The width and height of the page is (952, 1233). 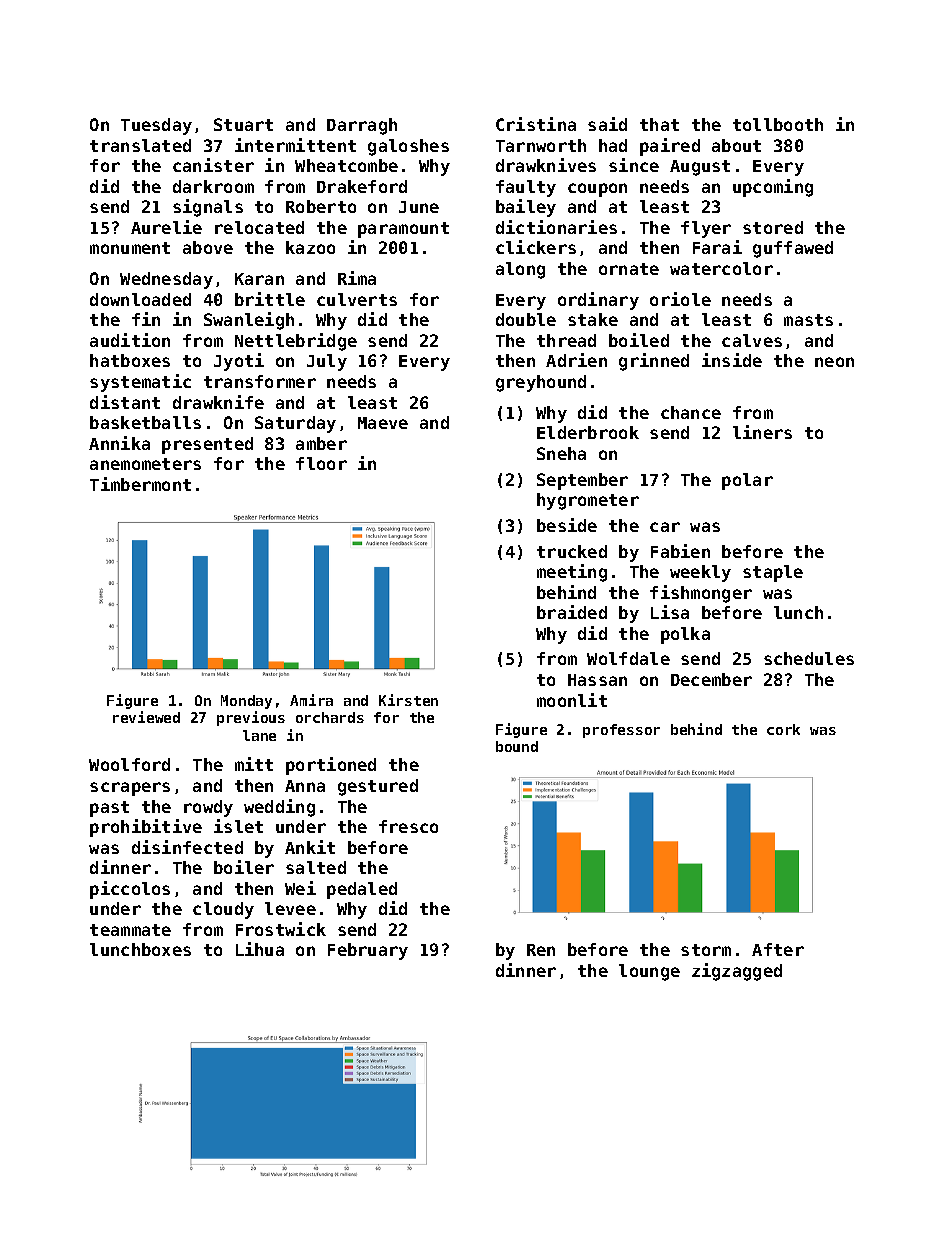 I want to click on hatboxes, so click(x=130, y=360).
